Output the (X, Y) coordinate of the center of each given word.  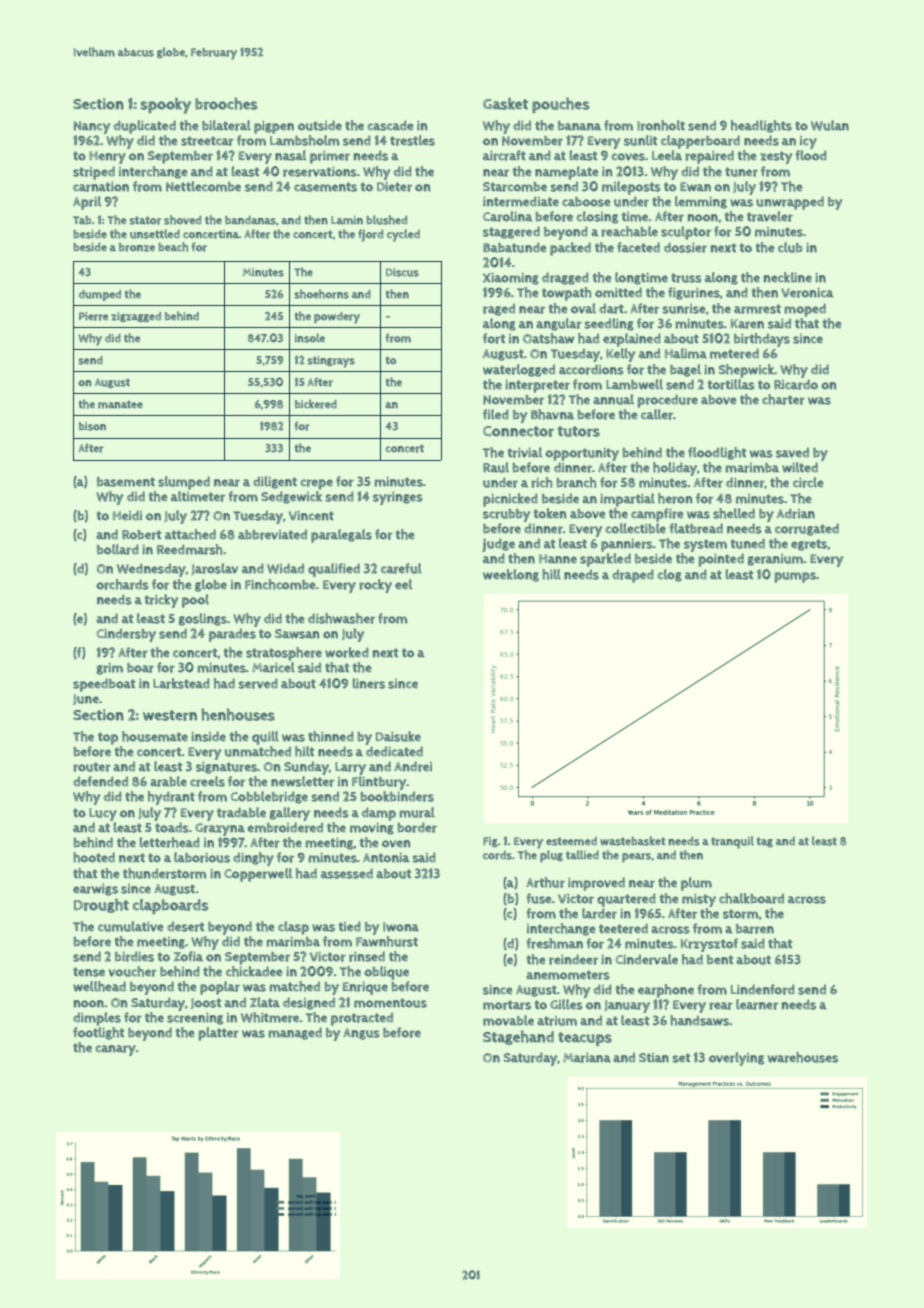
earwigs (95, 890)
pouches (561, 105)
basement (126, 482)
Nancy (92, 127)
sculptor (686, 233)
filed (496, 414)
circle (808, 482)
